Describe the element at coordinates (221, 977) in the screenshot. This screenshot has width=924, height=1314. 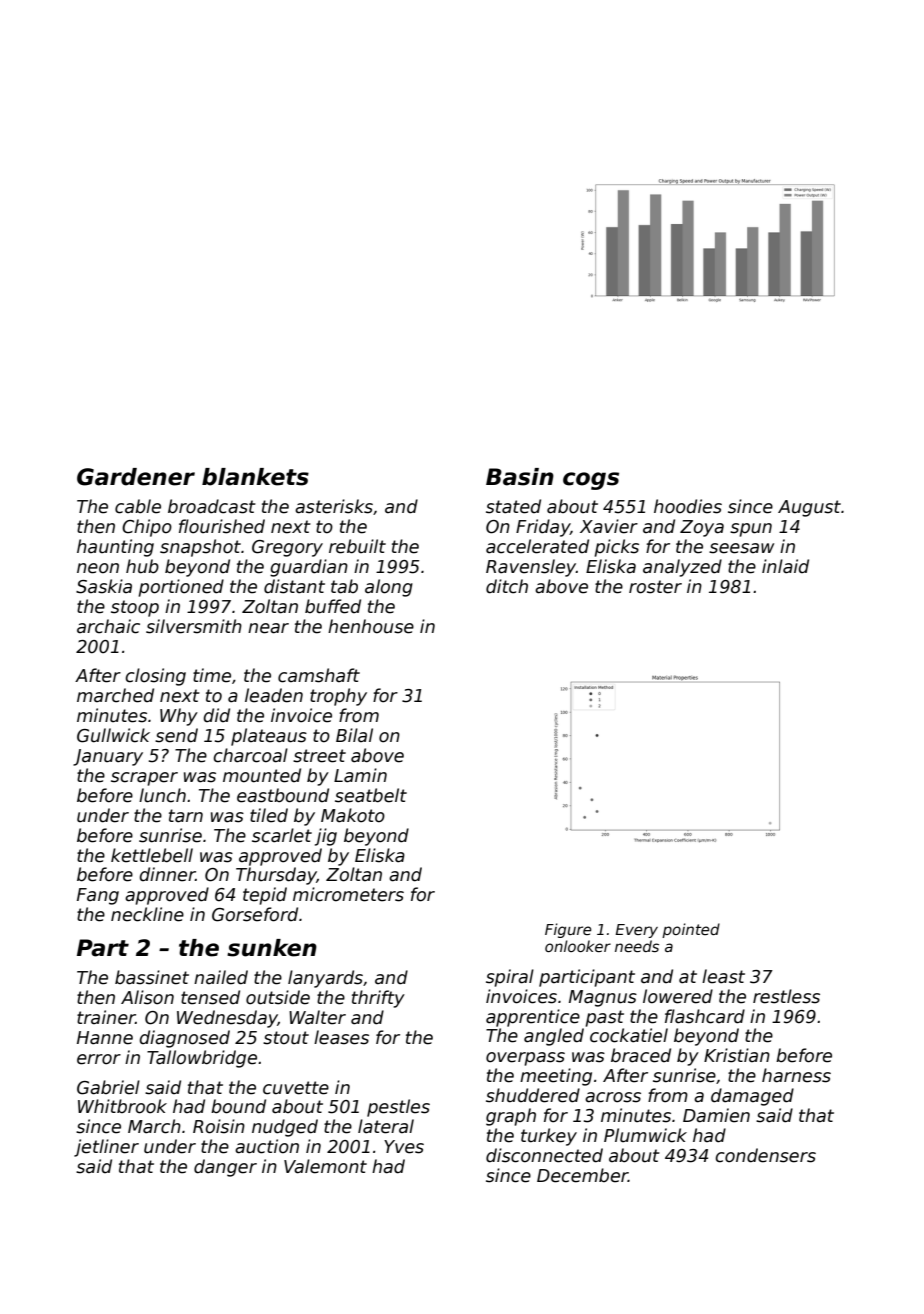
I see `nailed` at that location.
